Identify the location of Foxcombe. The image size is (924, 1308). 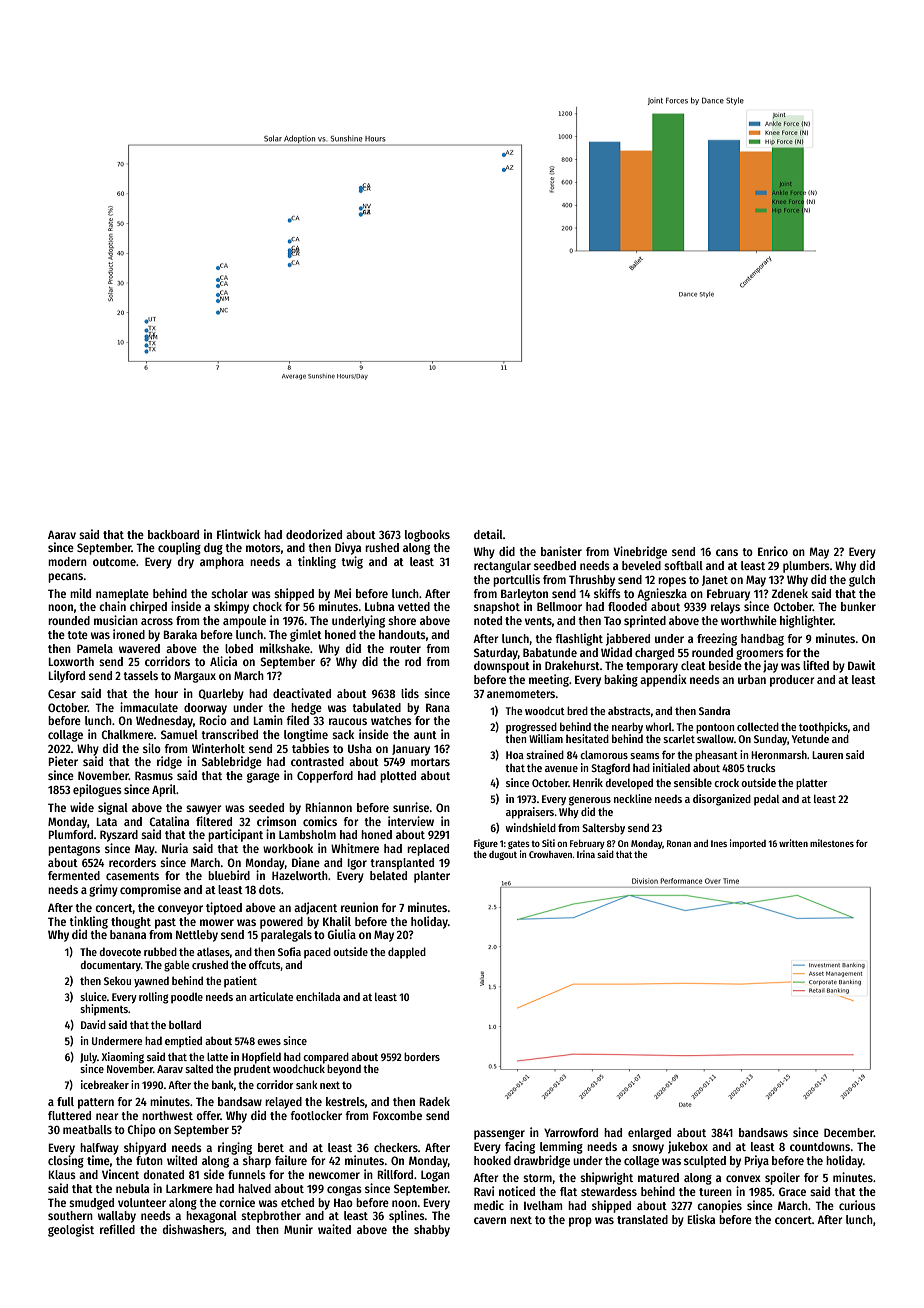
(397, 1115).
